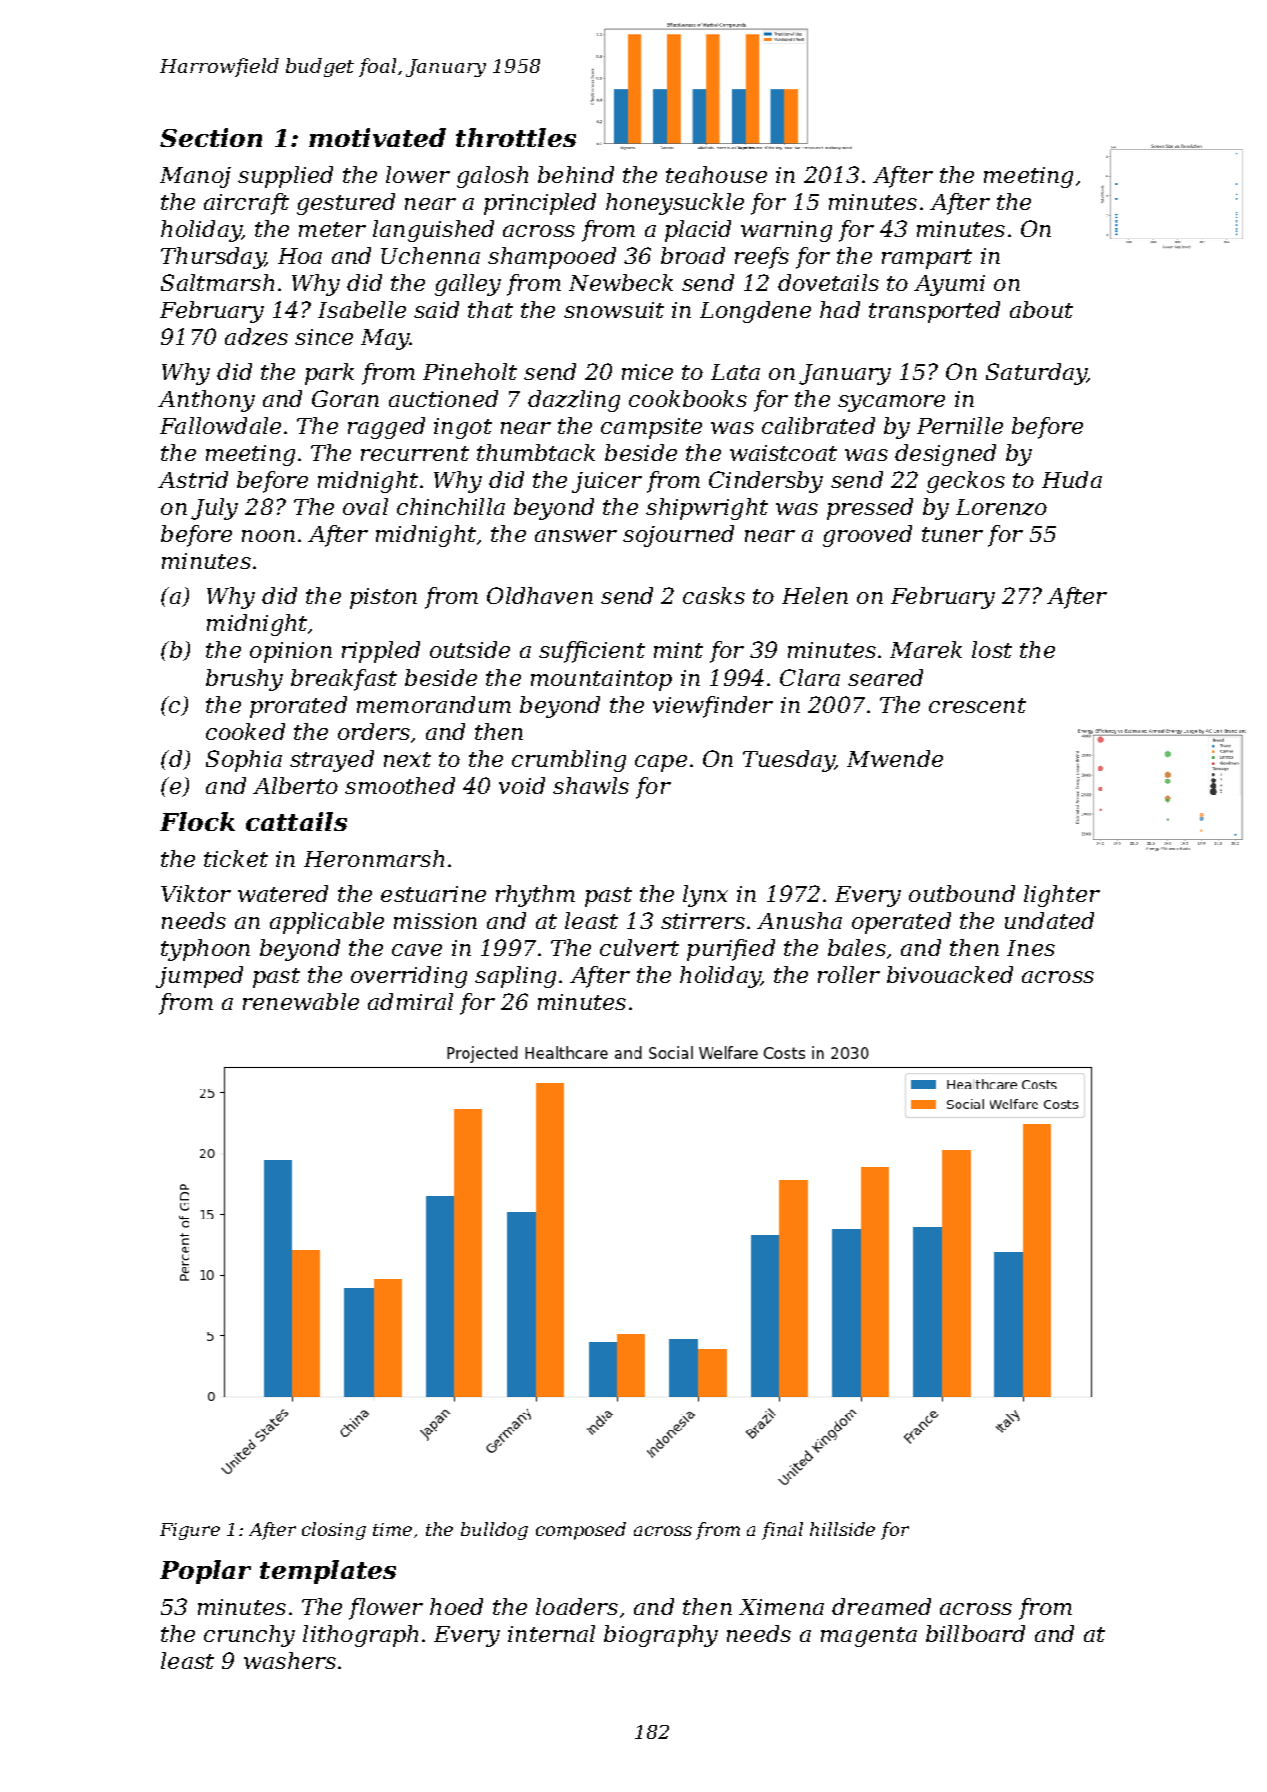 The width and height of the screenshot is (1267, 1792). What do you see at coordinates (190, 1531) in the screenshot?
I see `Figure` at bounding box center [190, 1531].
